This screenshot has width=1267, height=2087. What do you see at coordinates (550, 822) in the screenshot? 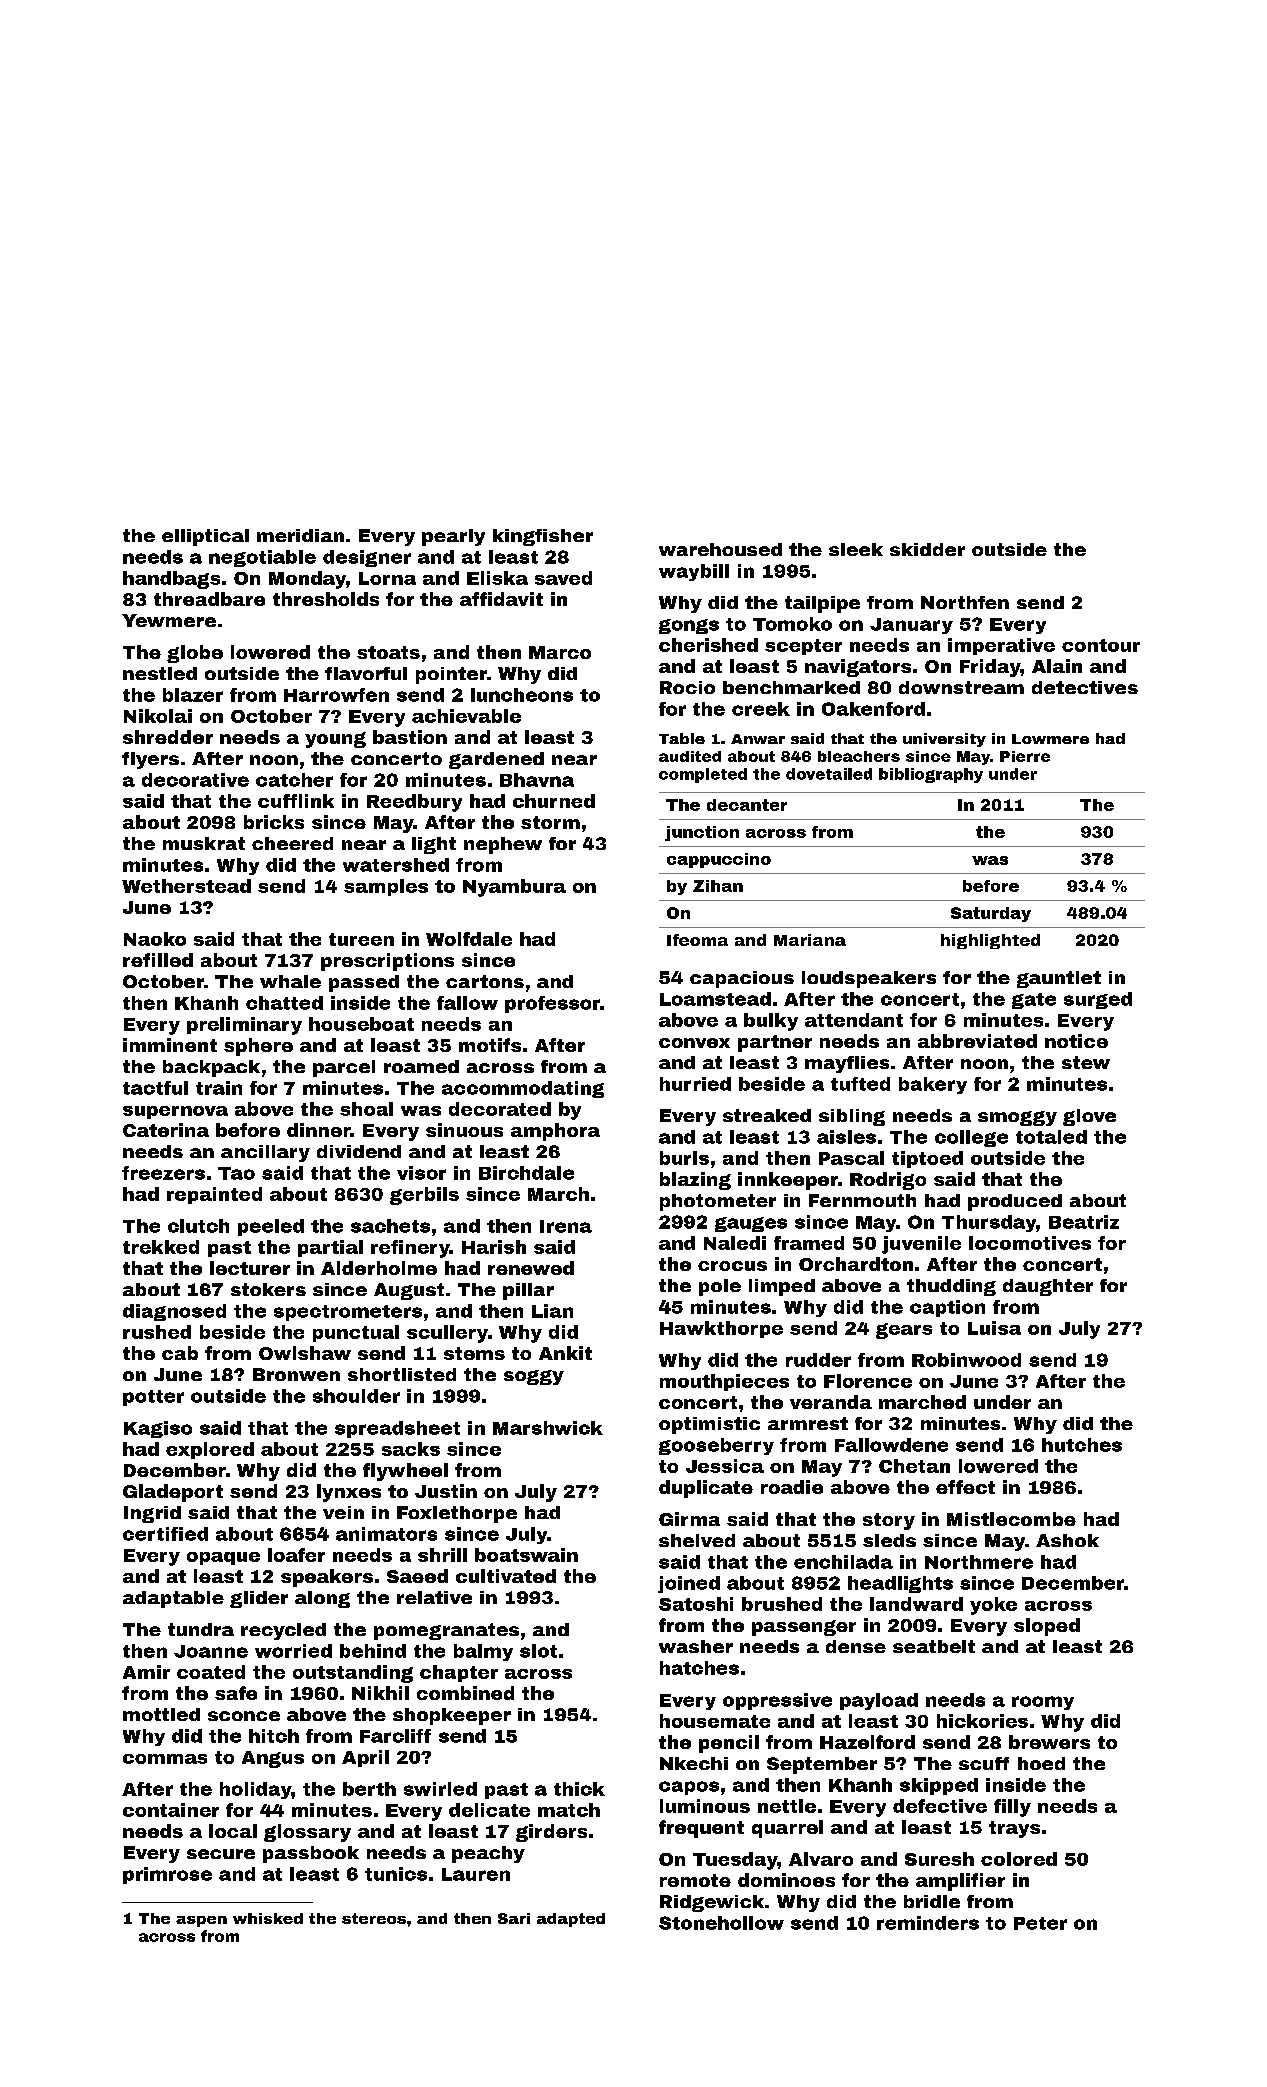
I see `storm` at bounding box center [550, 822].
